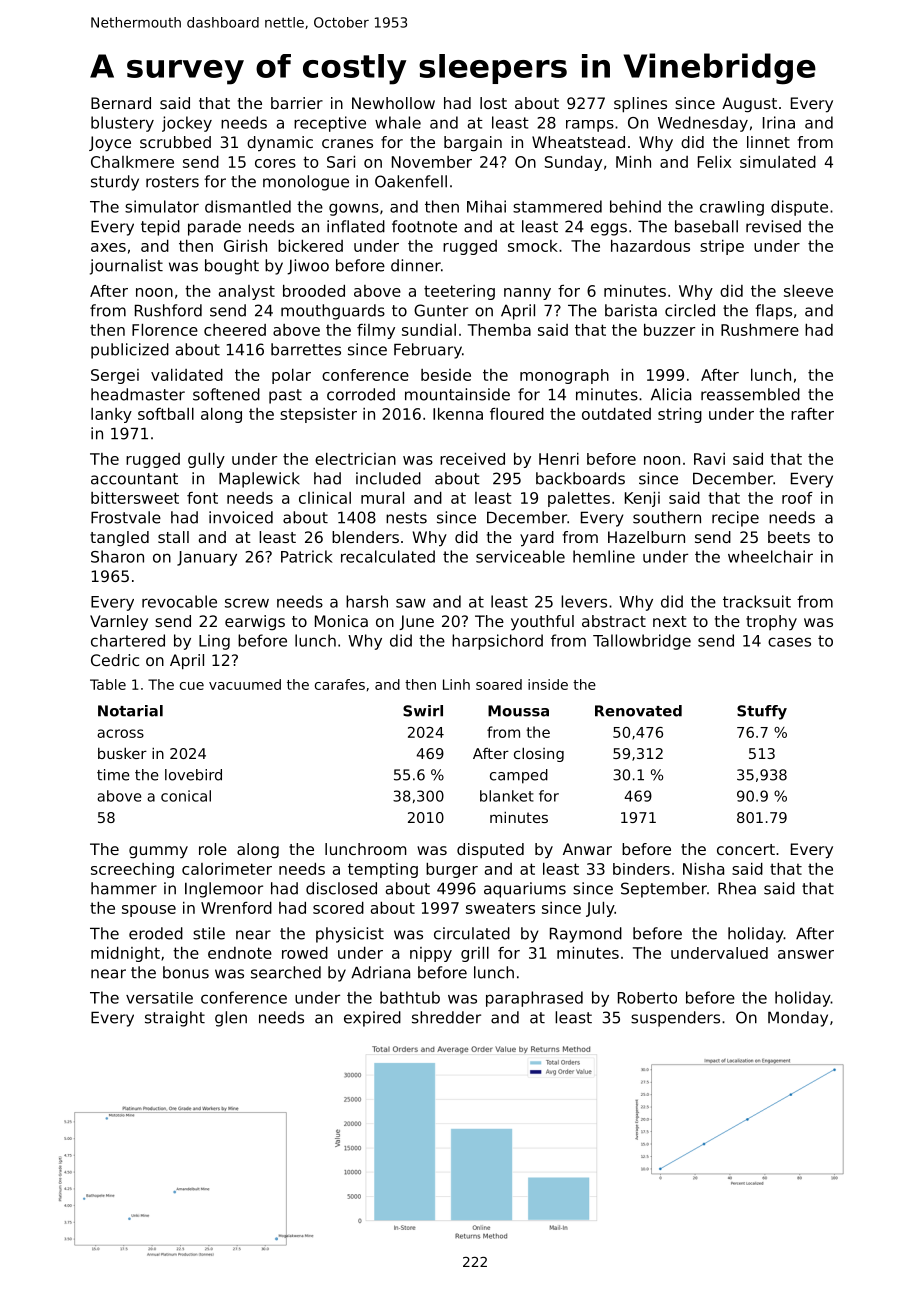  What do you see at coordinates (124, 888) in the screenshot?
I see `hammer` at bounding box center [124, 888].
